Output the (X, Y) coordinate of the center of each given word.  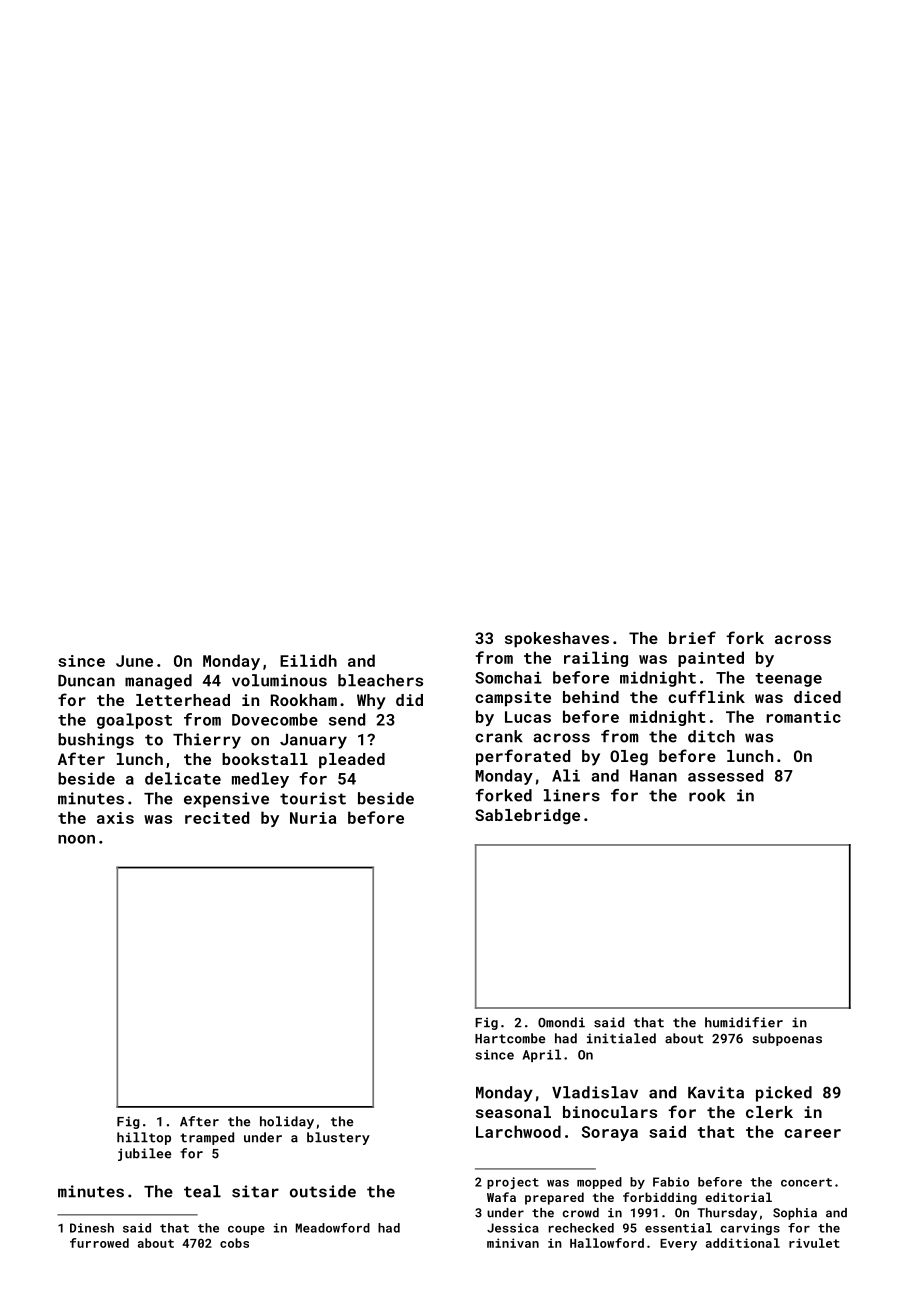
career (812, 1133)
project (513, 1183)
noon (76, 839)
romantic (804, 717)
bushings (96, 741)
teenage (788, 680)
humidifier (744, 1022)
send (347, 719)
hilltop (144, 1138)
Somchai (508, 677)
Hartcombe (510, 1038)
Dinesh (92, 1228)
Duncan (86, 681)
